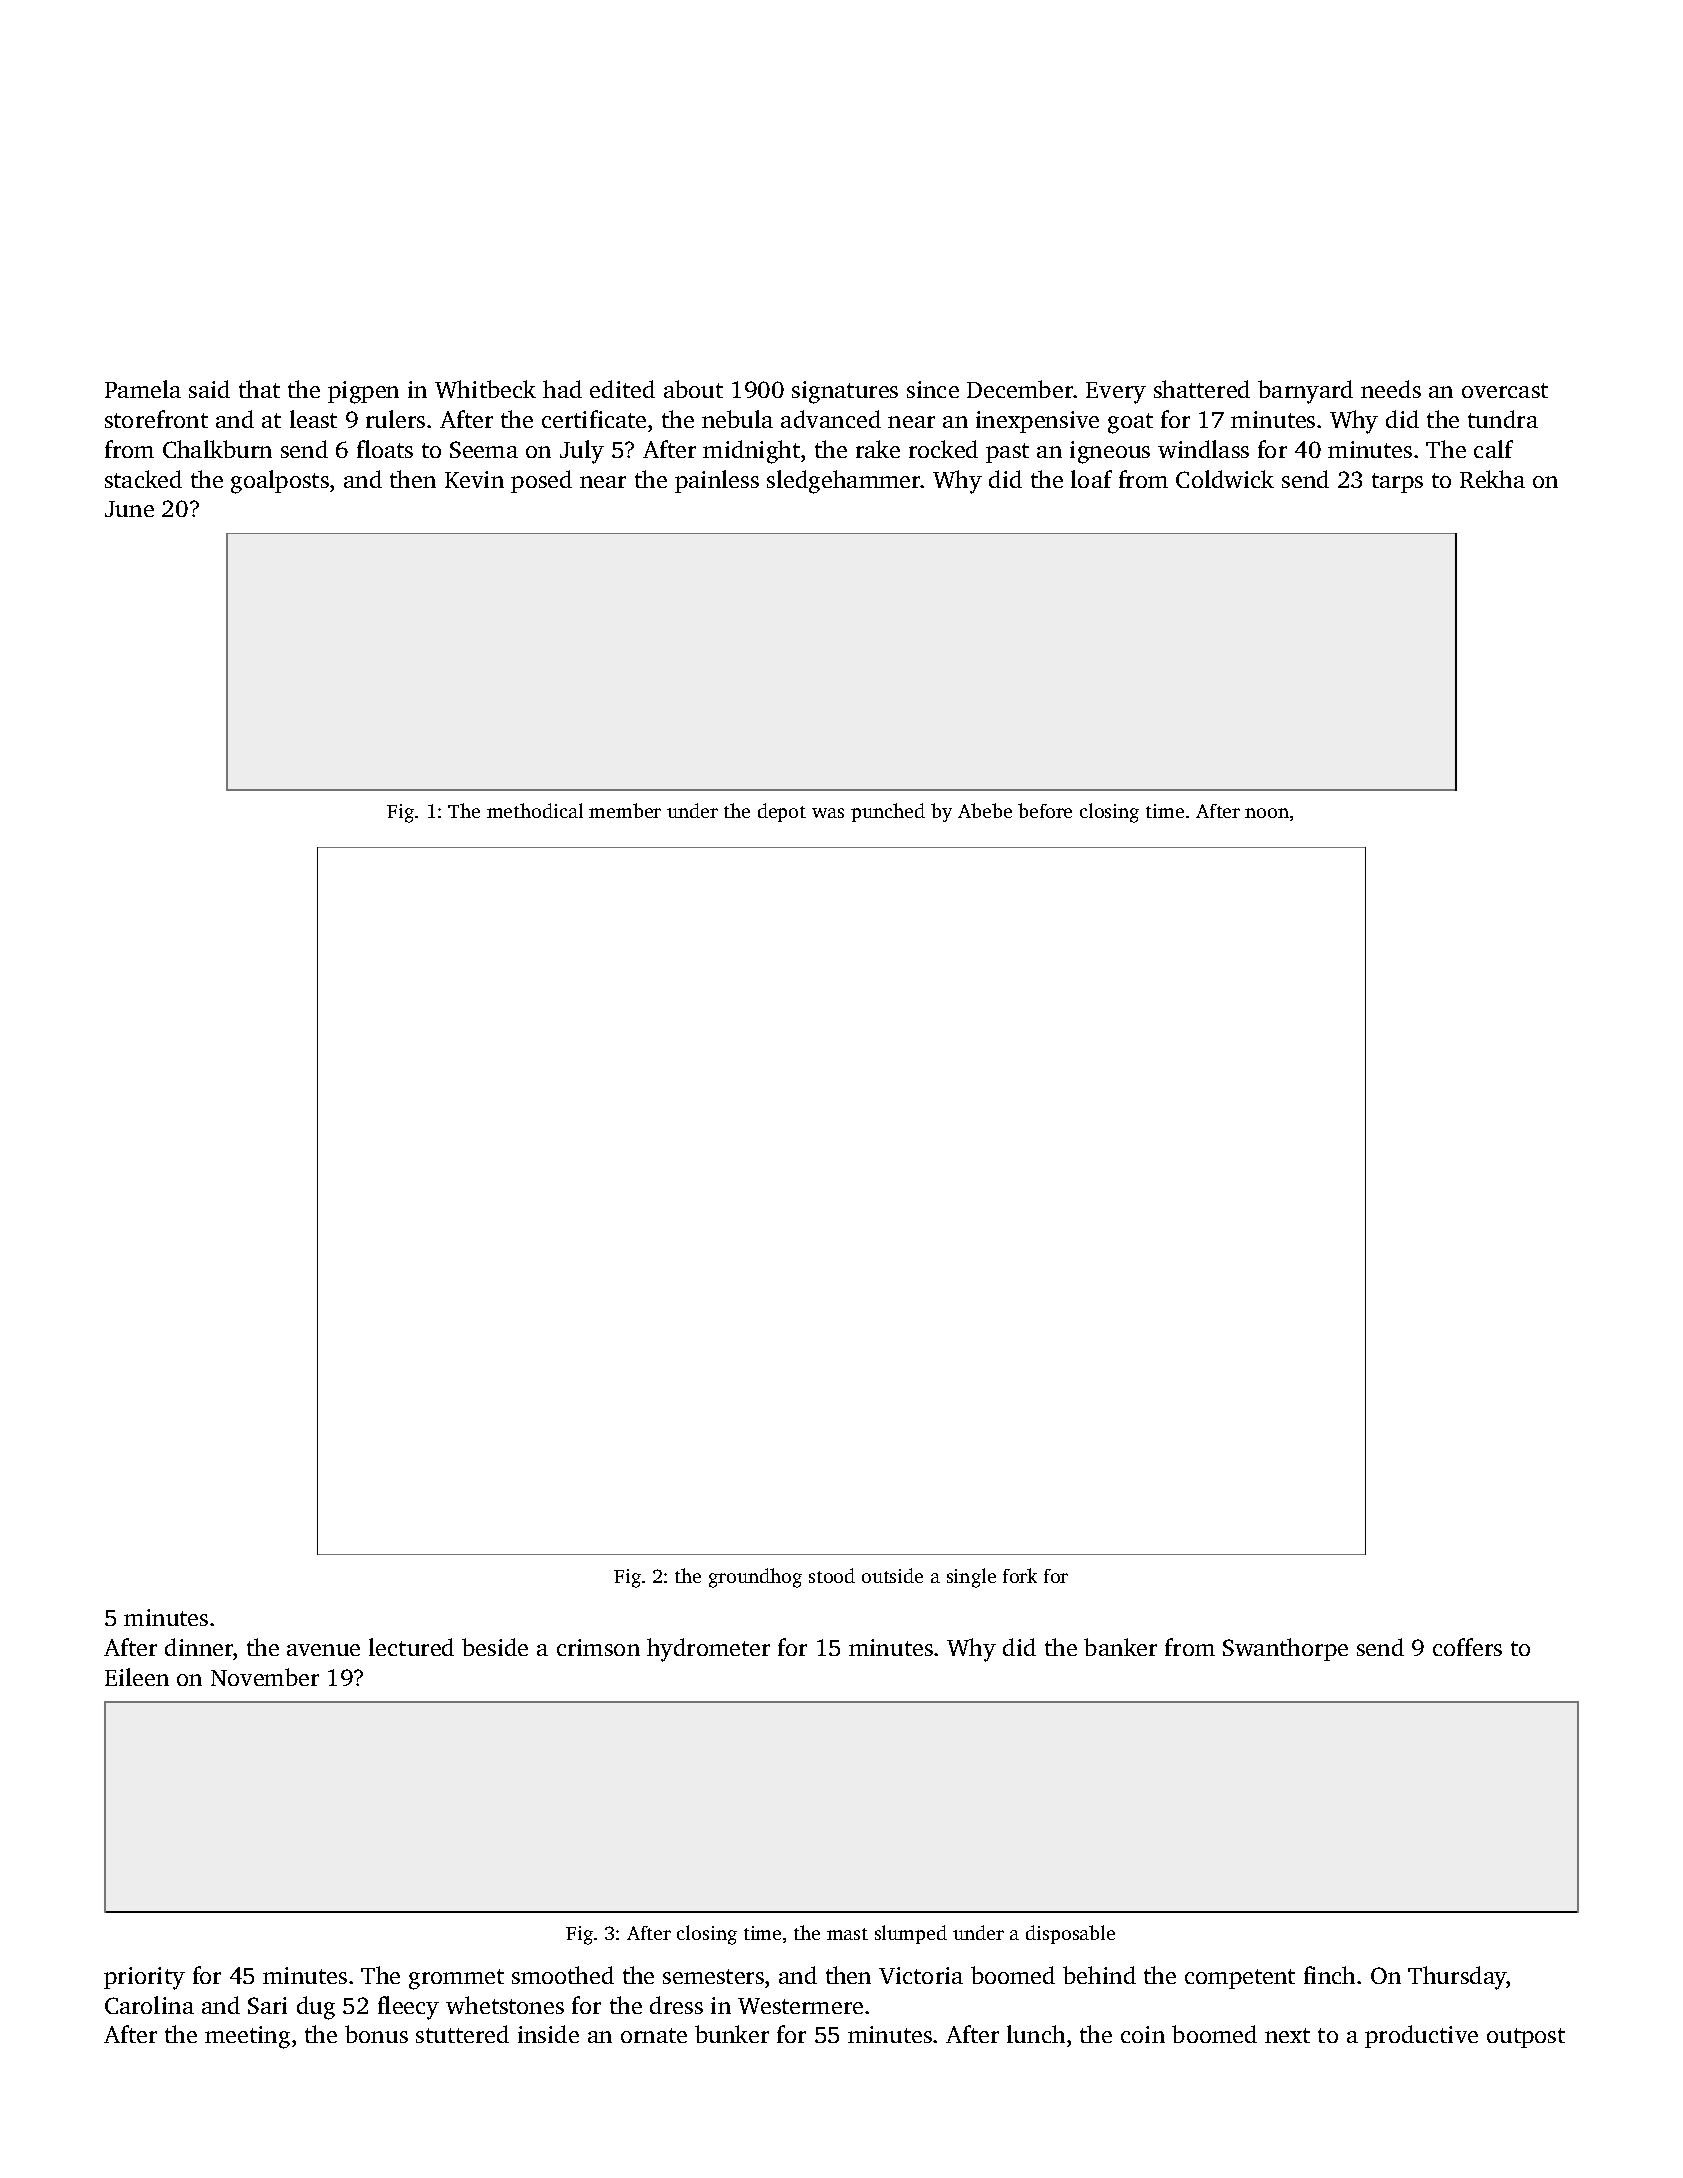 The height and width of the screenshot is (2178, 1683). What do you see at coordinates (1267, 813) in the screenshot?
I see `noon` at bounding box center [1267, 813].
